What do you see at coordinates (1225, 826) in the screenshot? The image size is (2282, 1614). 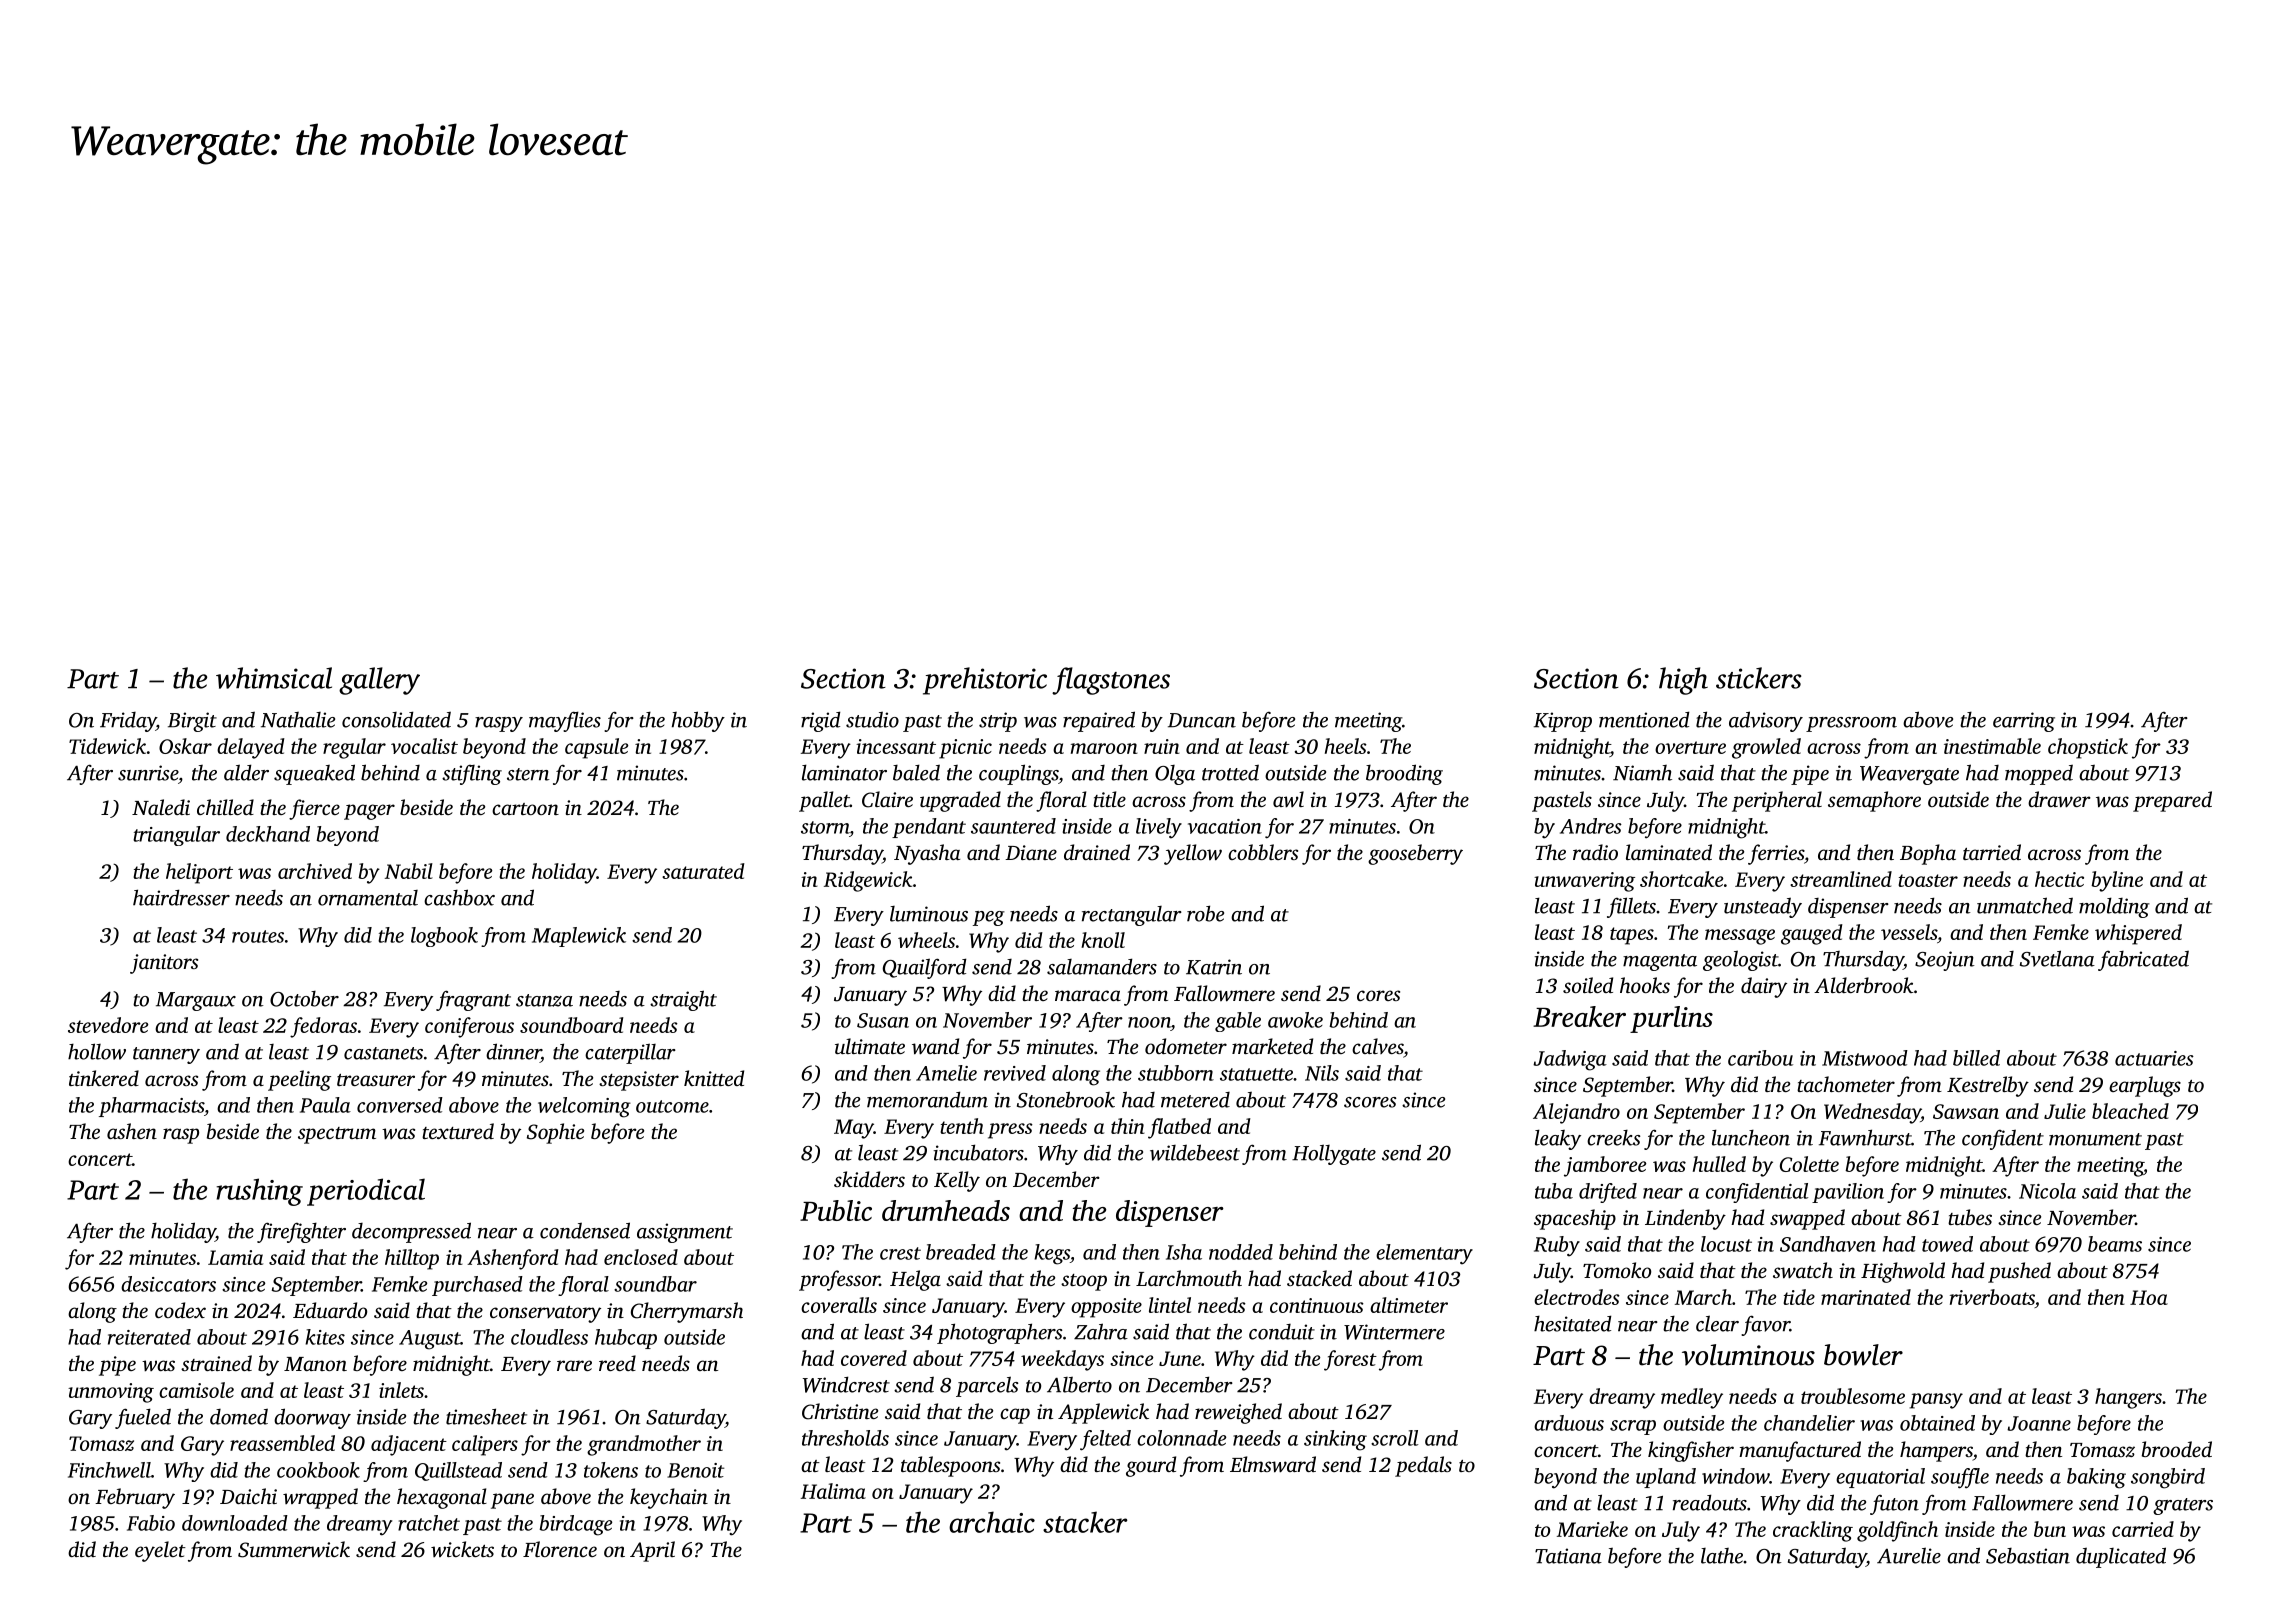 I see `vacation` at bounding box center [1225, 826].
